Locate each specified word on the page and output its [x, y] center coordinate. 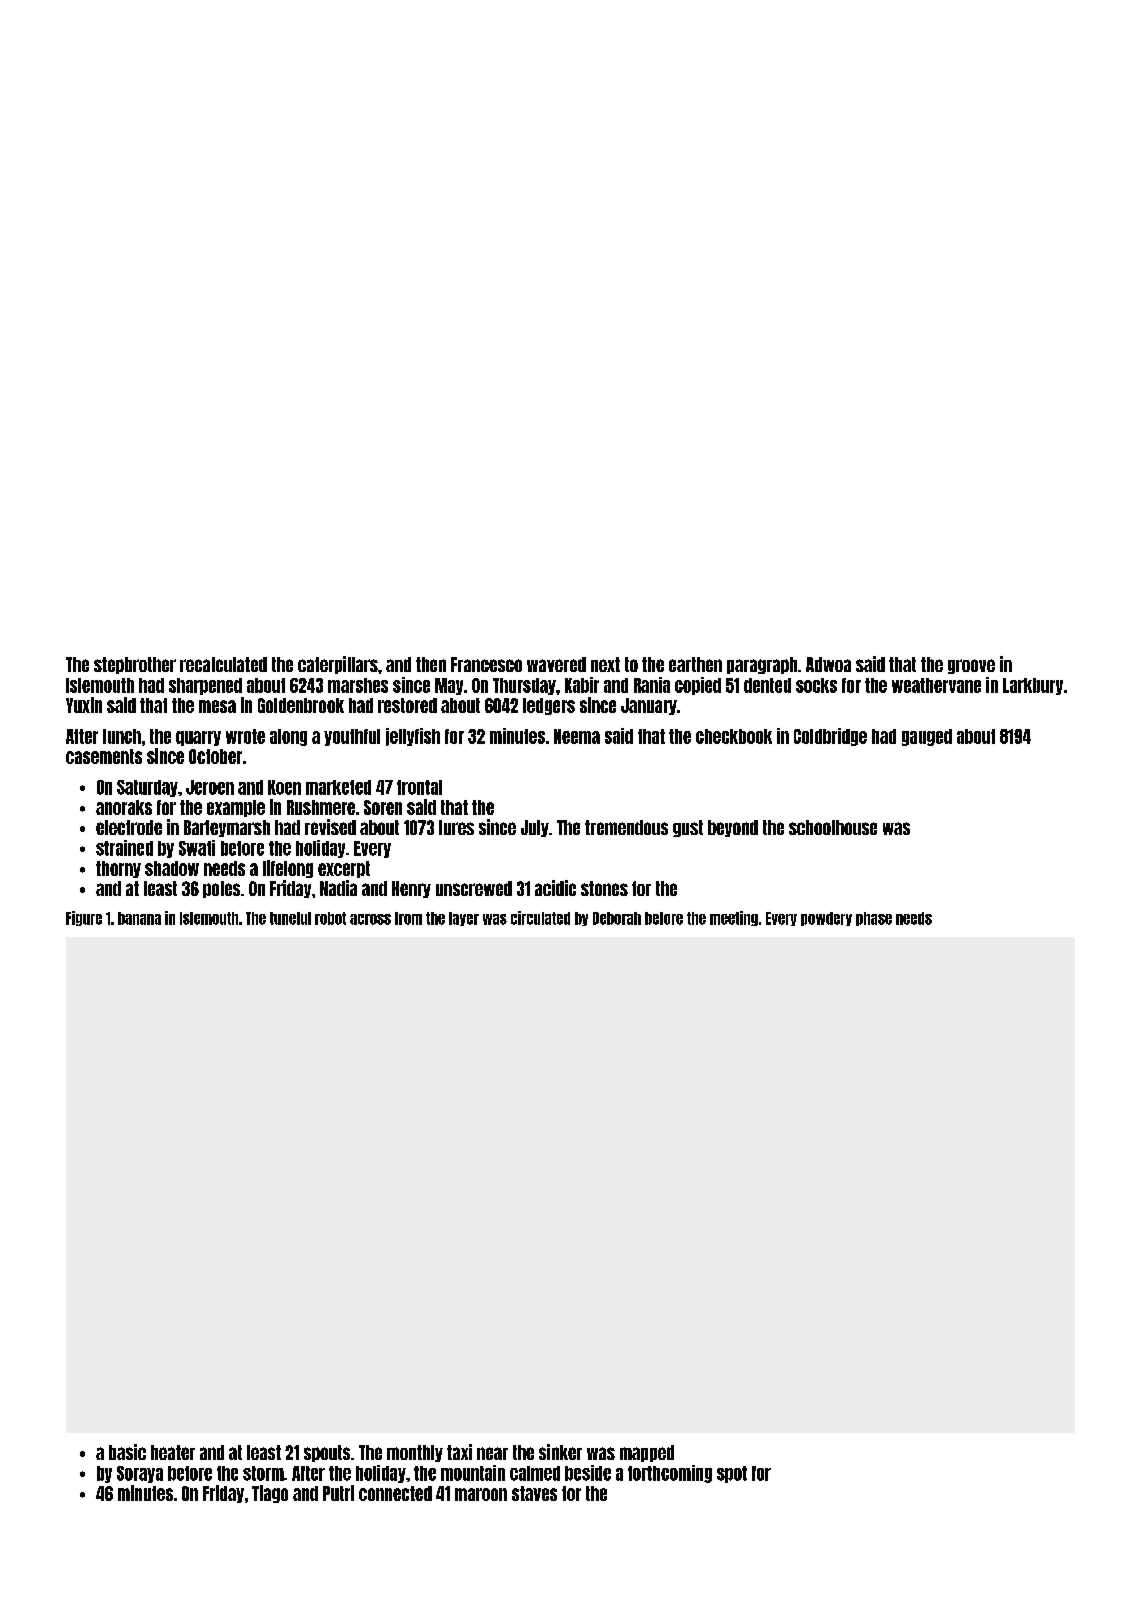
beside [588, 1473]
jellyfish [413, 737]
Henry [411, 889]
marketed [338, 787]
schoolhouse [833, 827]
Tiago [270, 1494]
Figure [84, 918]
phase [874, 919]
